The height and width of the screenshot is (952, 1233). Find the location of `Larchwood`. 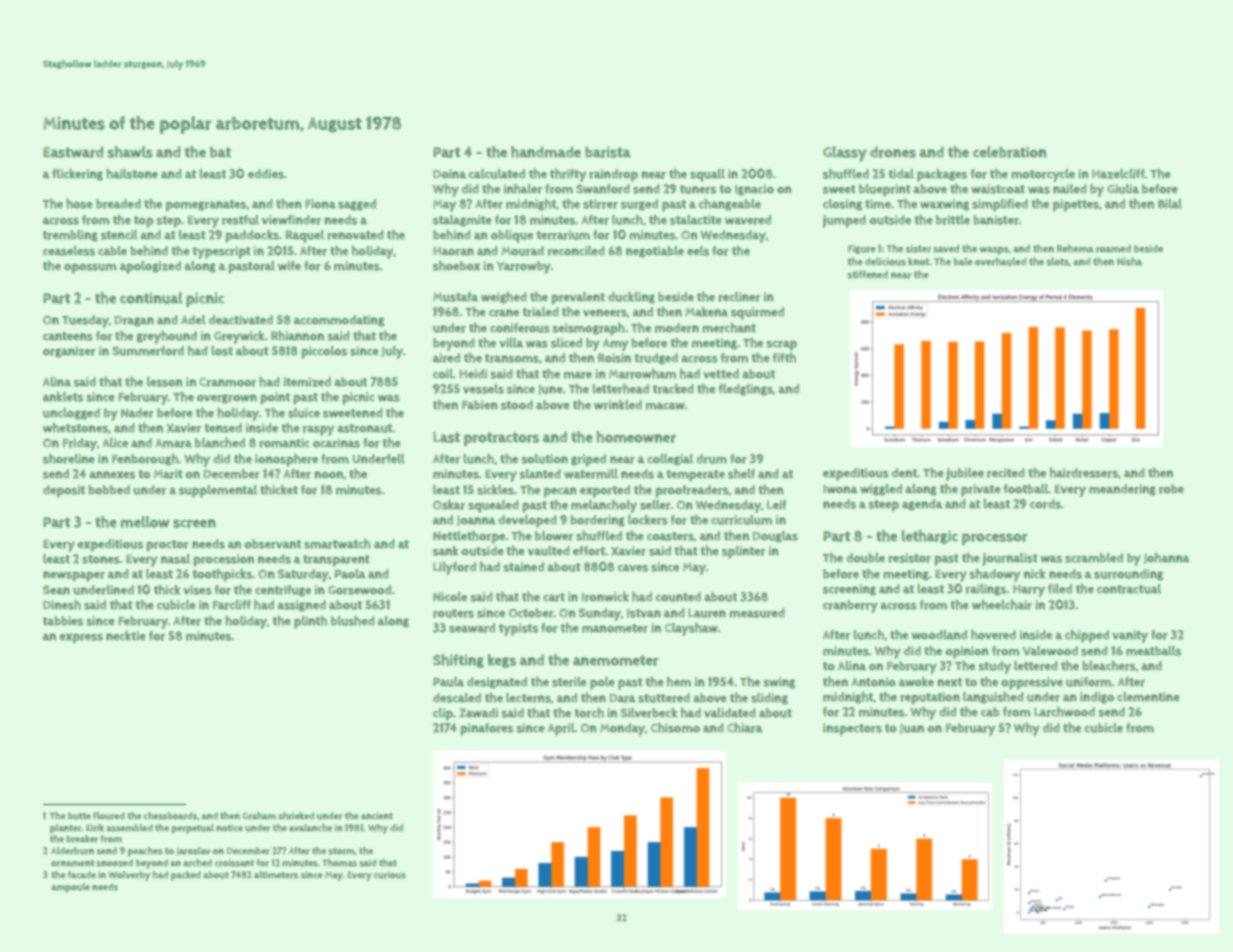

Larchwood is located at coordinates (1064, 712).
